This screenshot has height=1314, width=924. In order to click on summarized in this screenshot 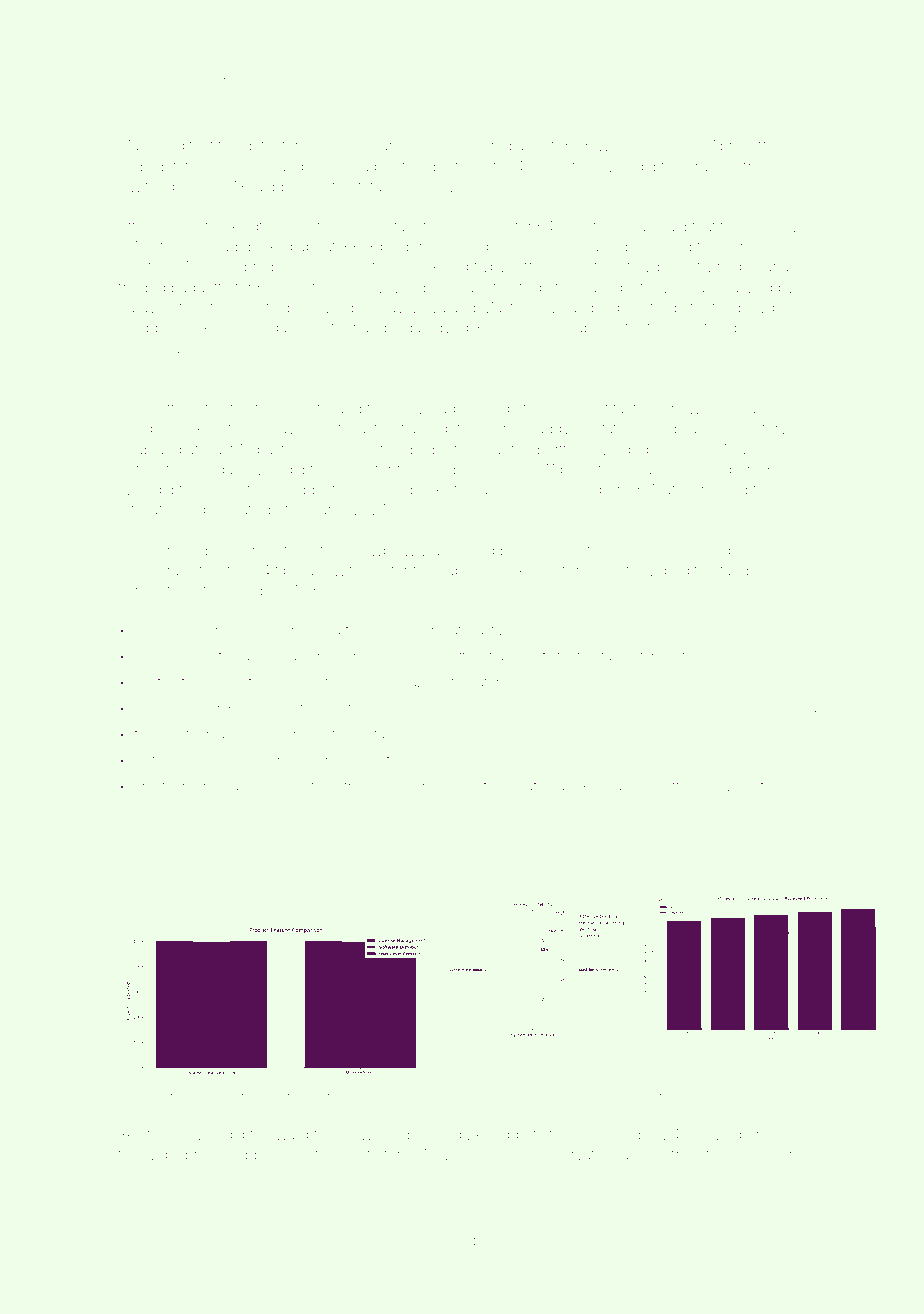, I will do `click(731, 287)`.
